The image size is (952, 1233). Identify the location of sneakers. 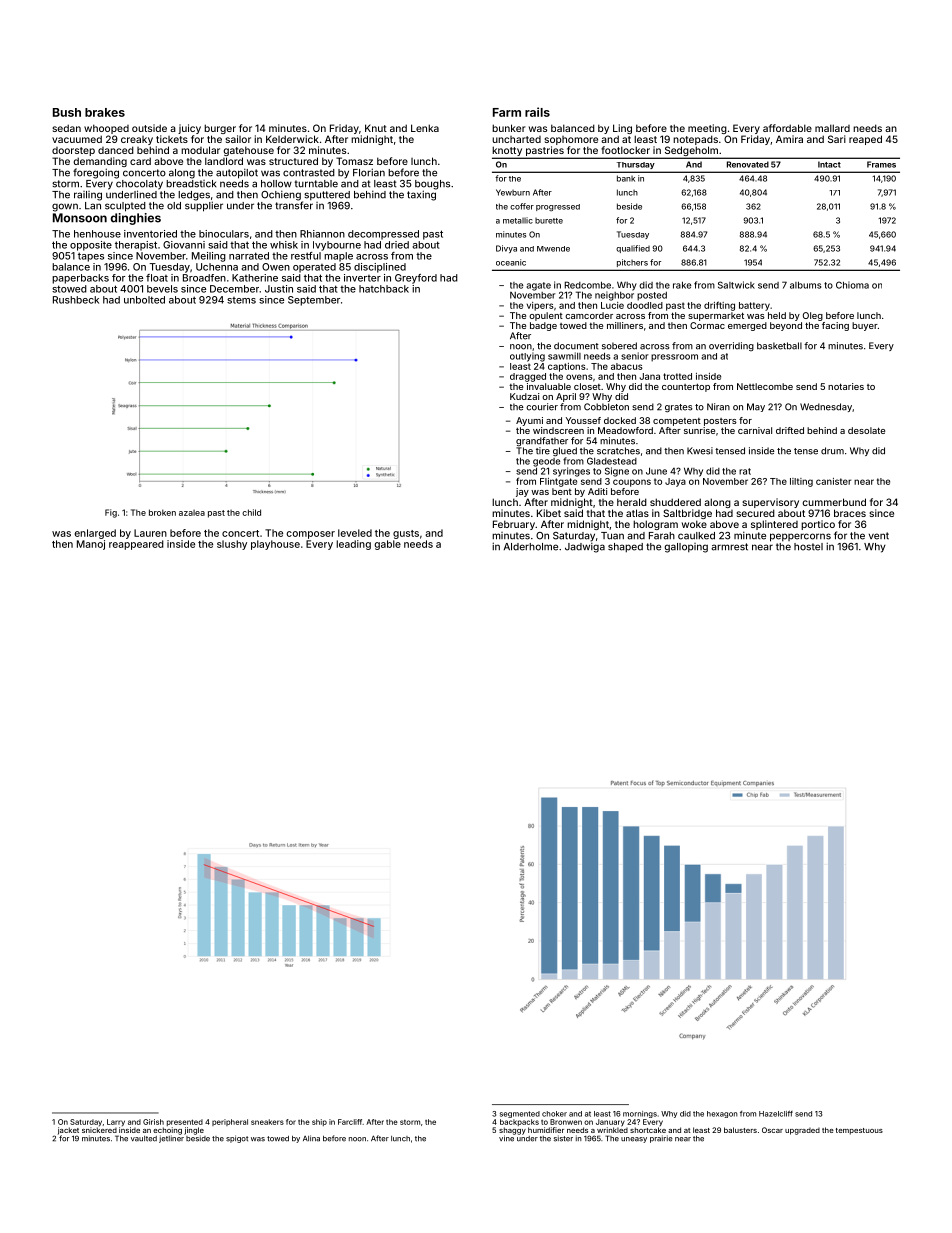
(267, 1122).
